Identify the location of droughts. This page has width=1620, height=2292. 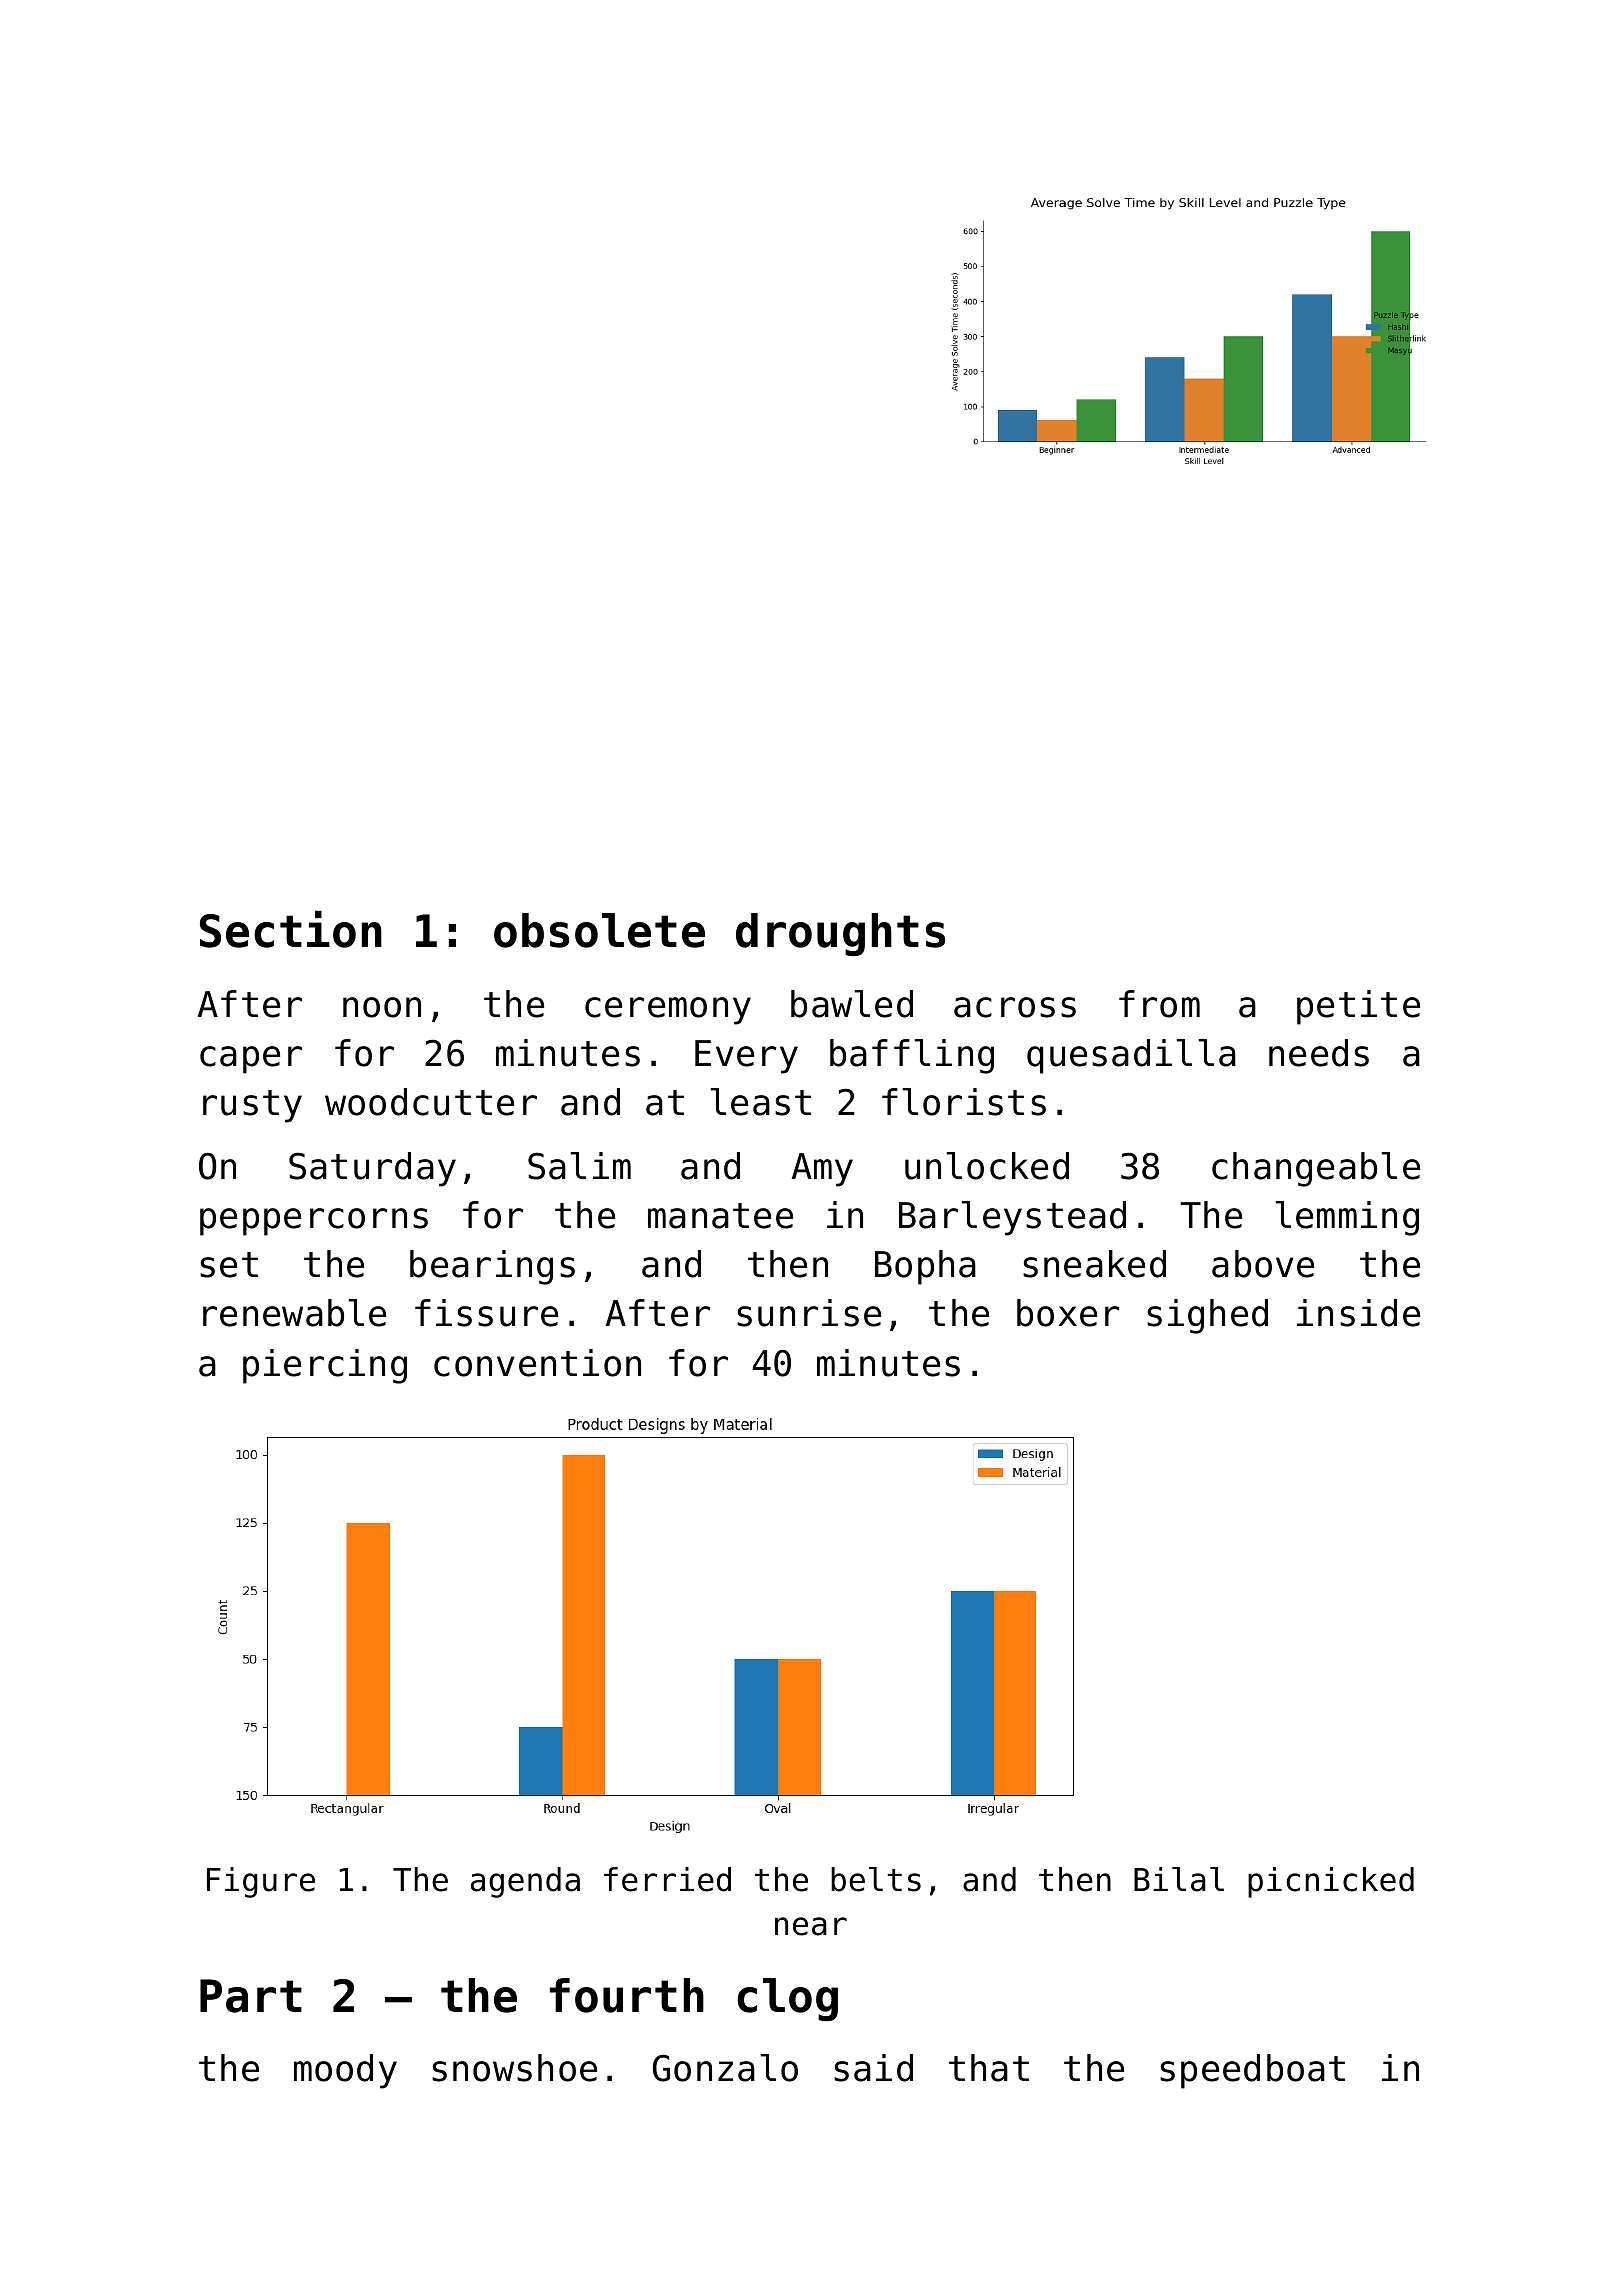
(840, 934).
